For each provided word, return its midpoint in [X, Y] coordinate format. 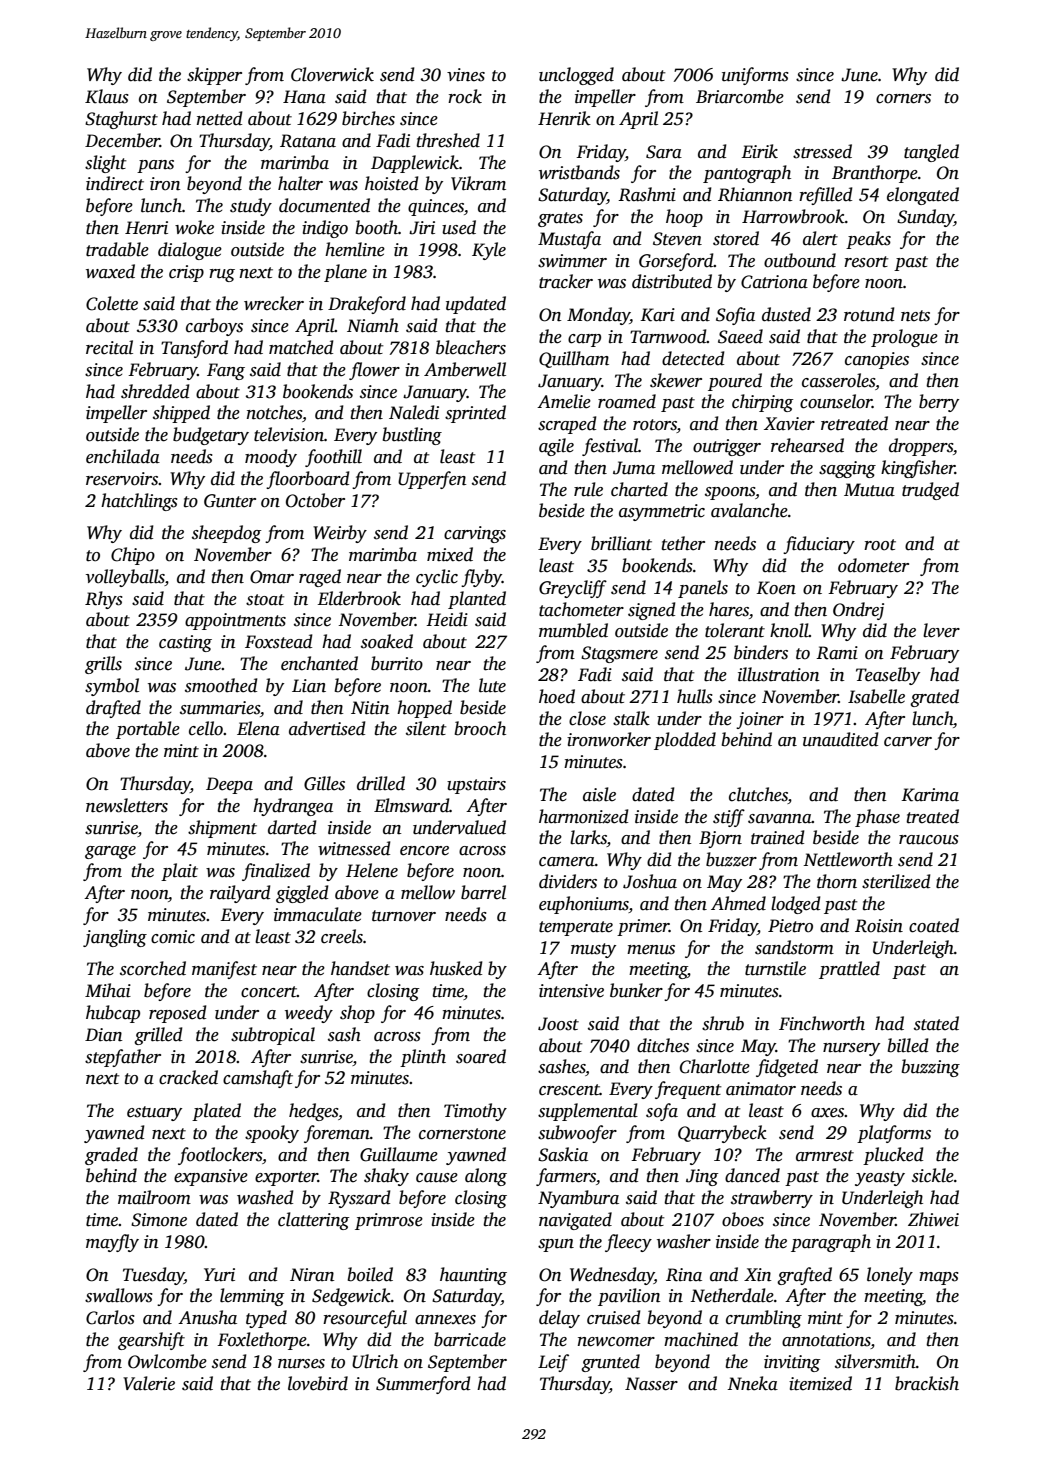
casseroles [838, 380]
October [315, 500]
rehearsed [807, 445]
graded [111, 1156]
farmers [566, 1177]
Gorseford [676, 262]
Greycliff [573, 589]
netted [220, 118]
